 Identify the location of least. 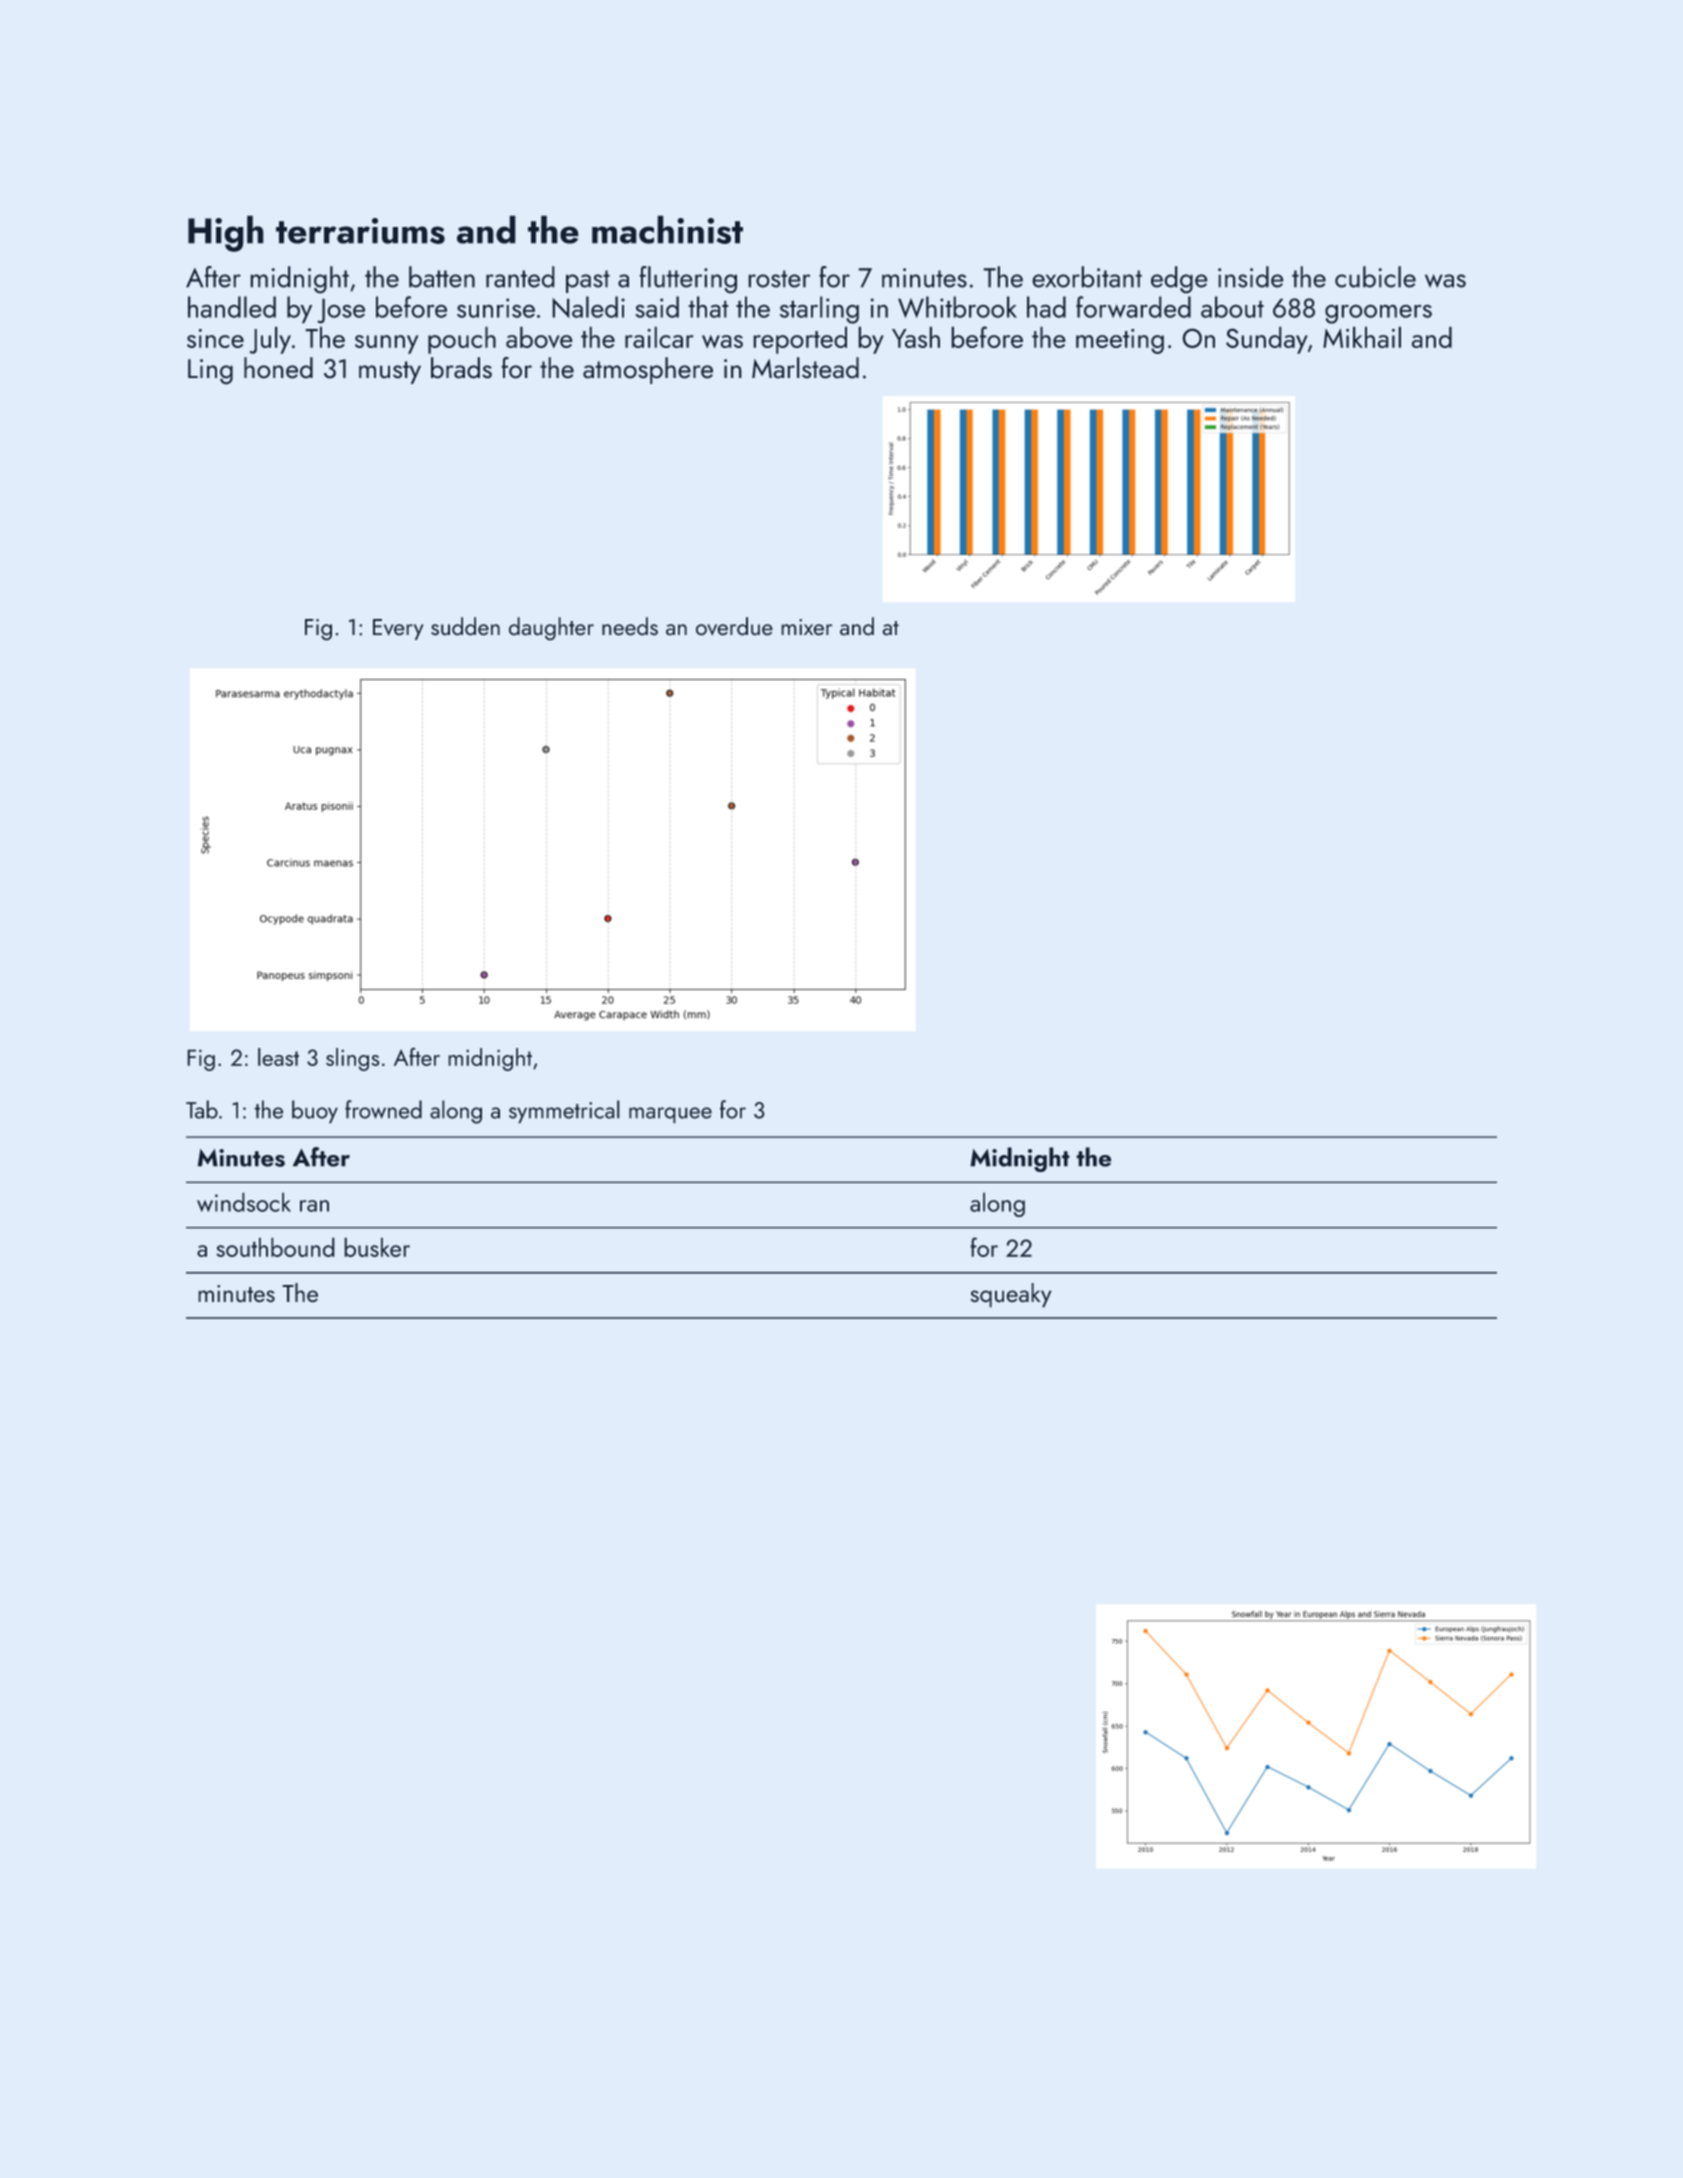
(278, 1057).
